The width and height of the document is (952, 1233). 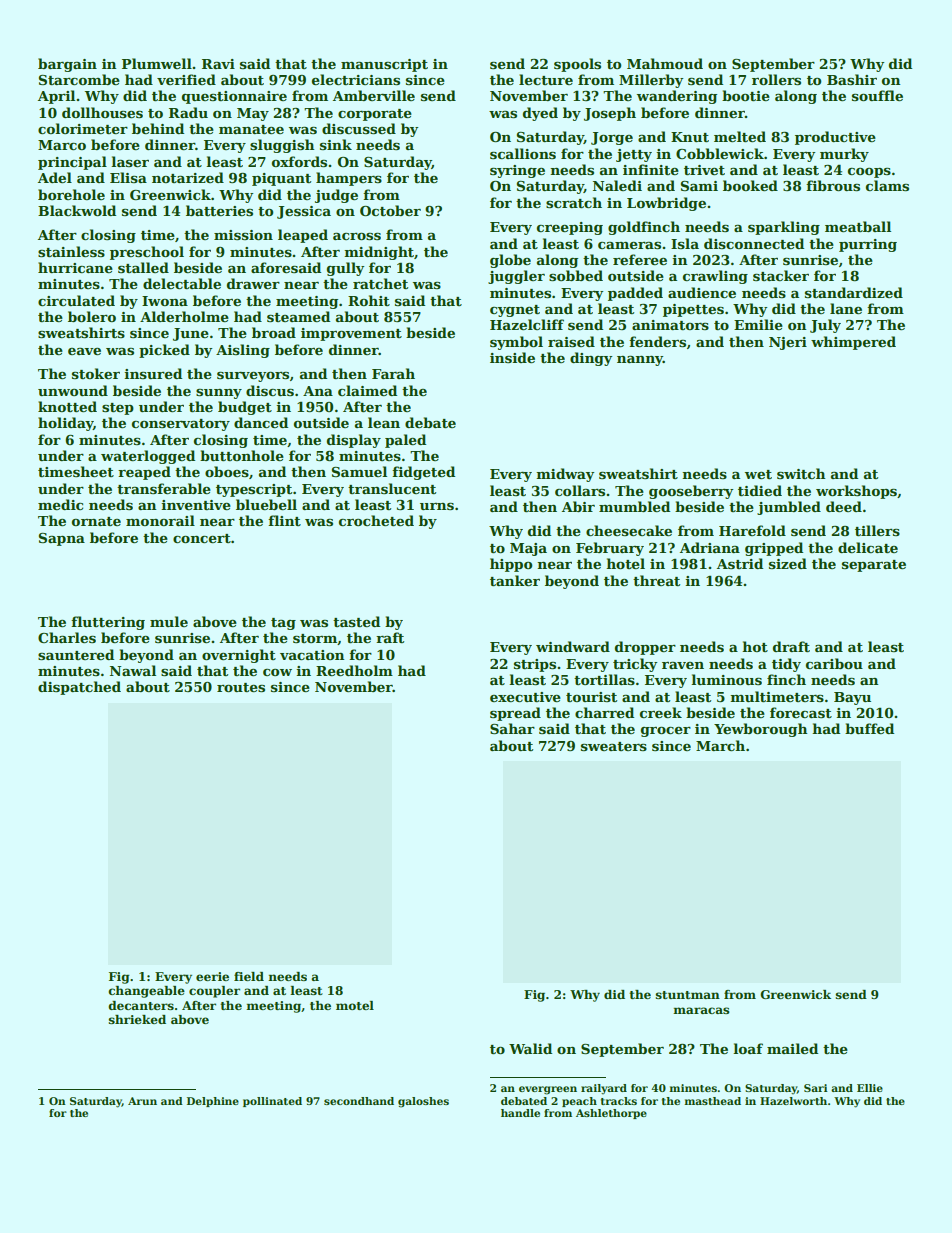 What do you see at coordinates (776, 79) in the document?
I see `rollers` at bounding box center [776, 79].
